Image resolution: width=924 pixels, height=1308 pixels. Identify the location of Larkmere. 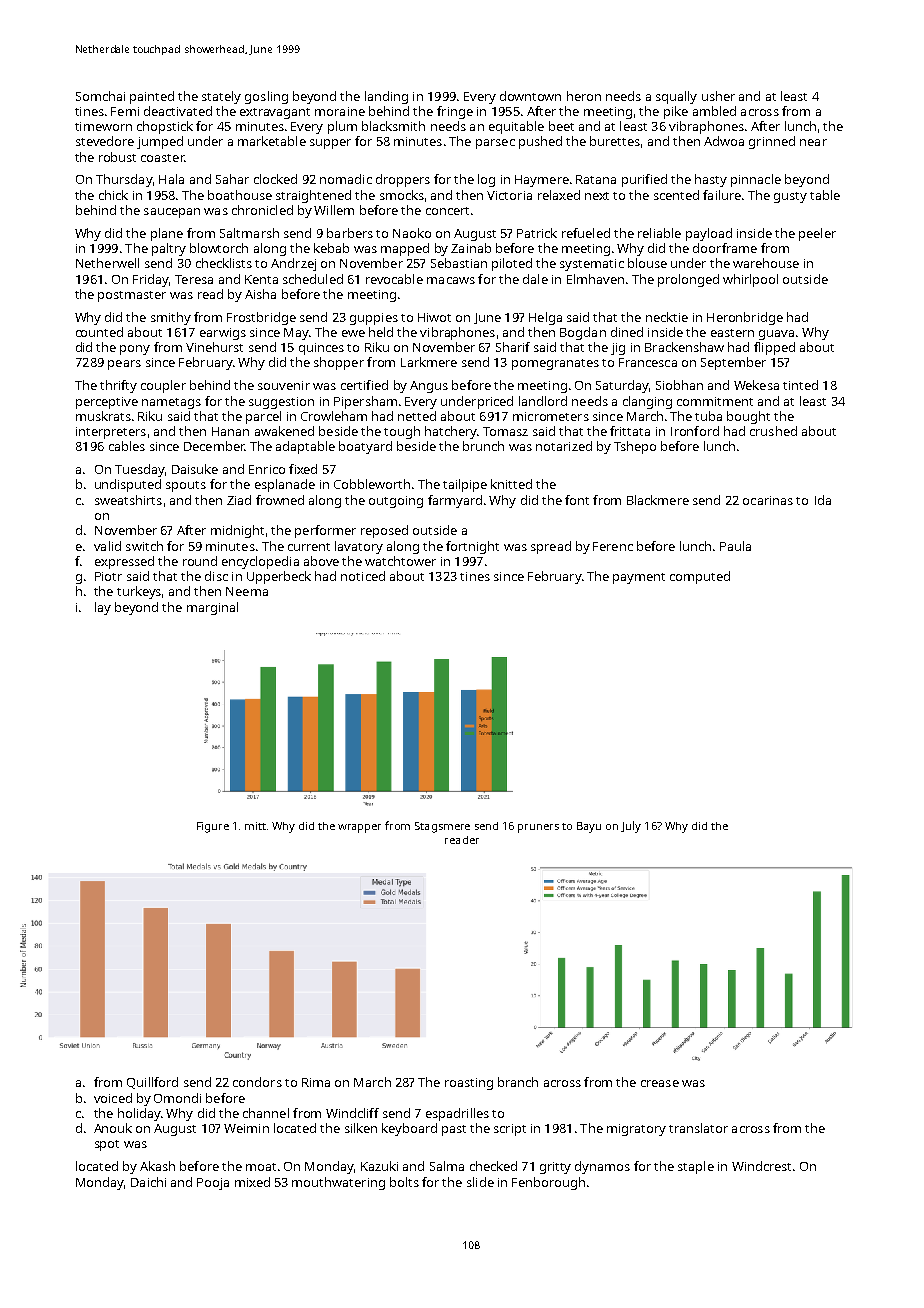
(429, 362).
